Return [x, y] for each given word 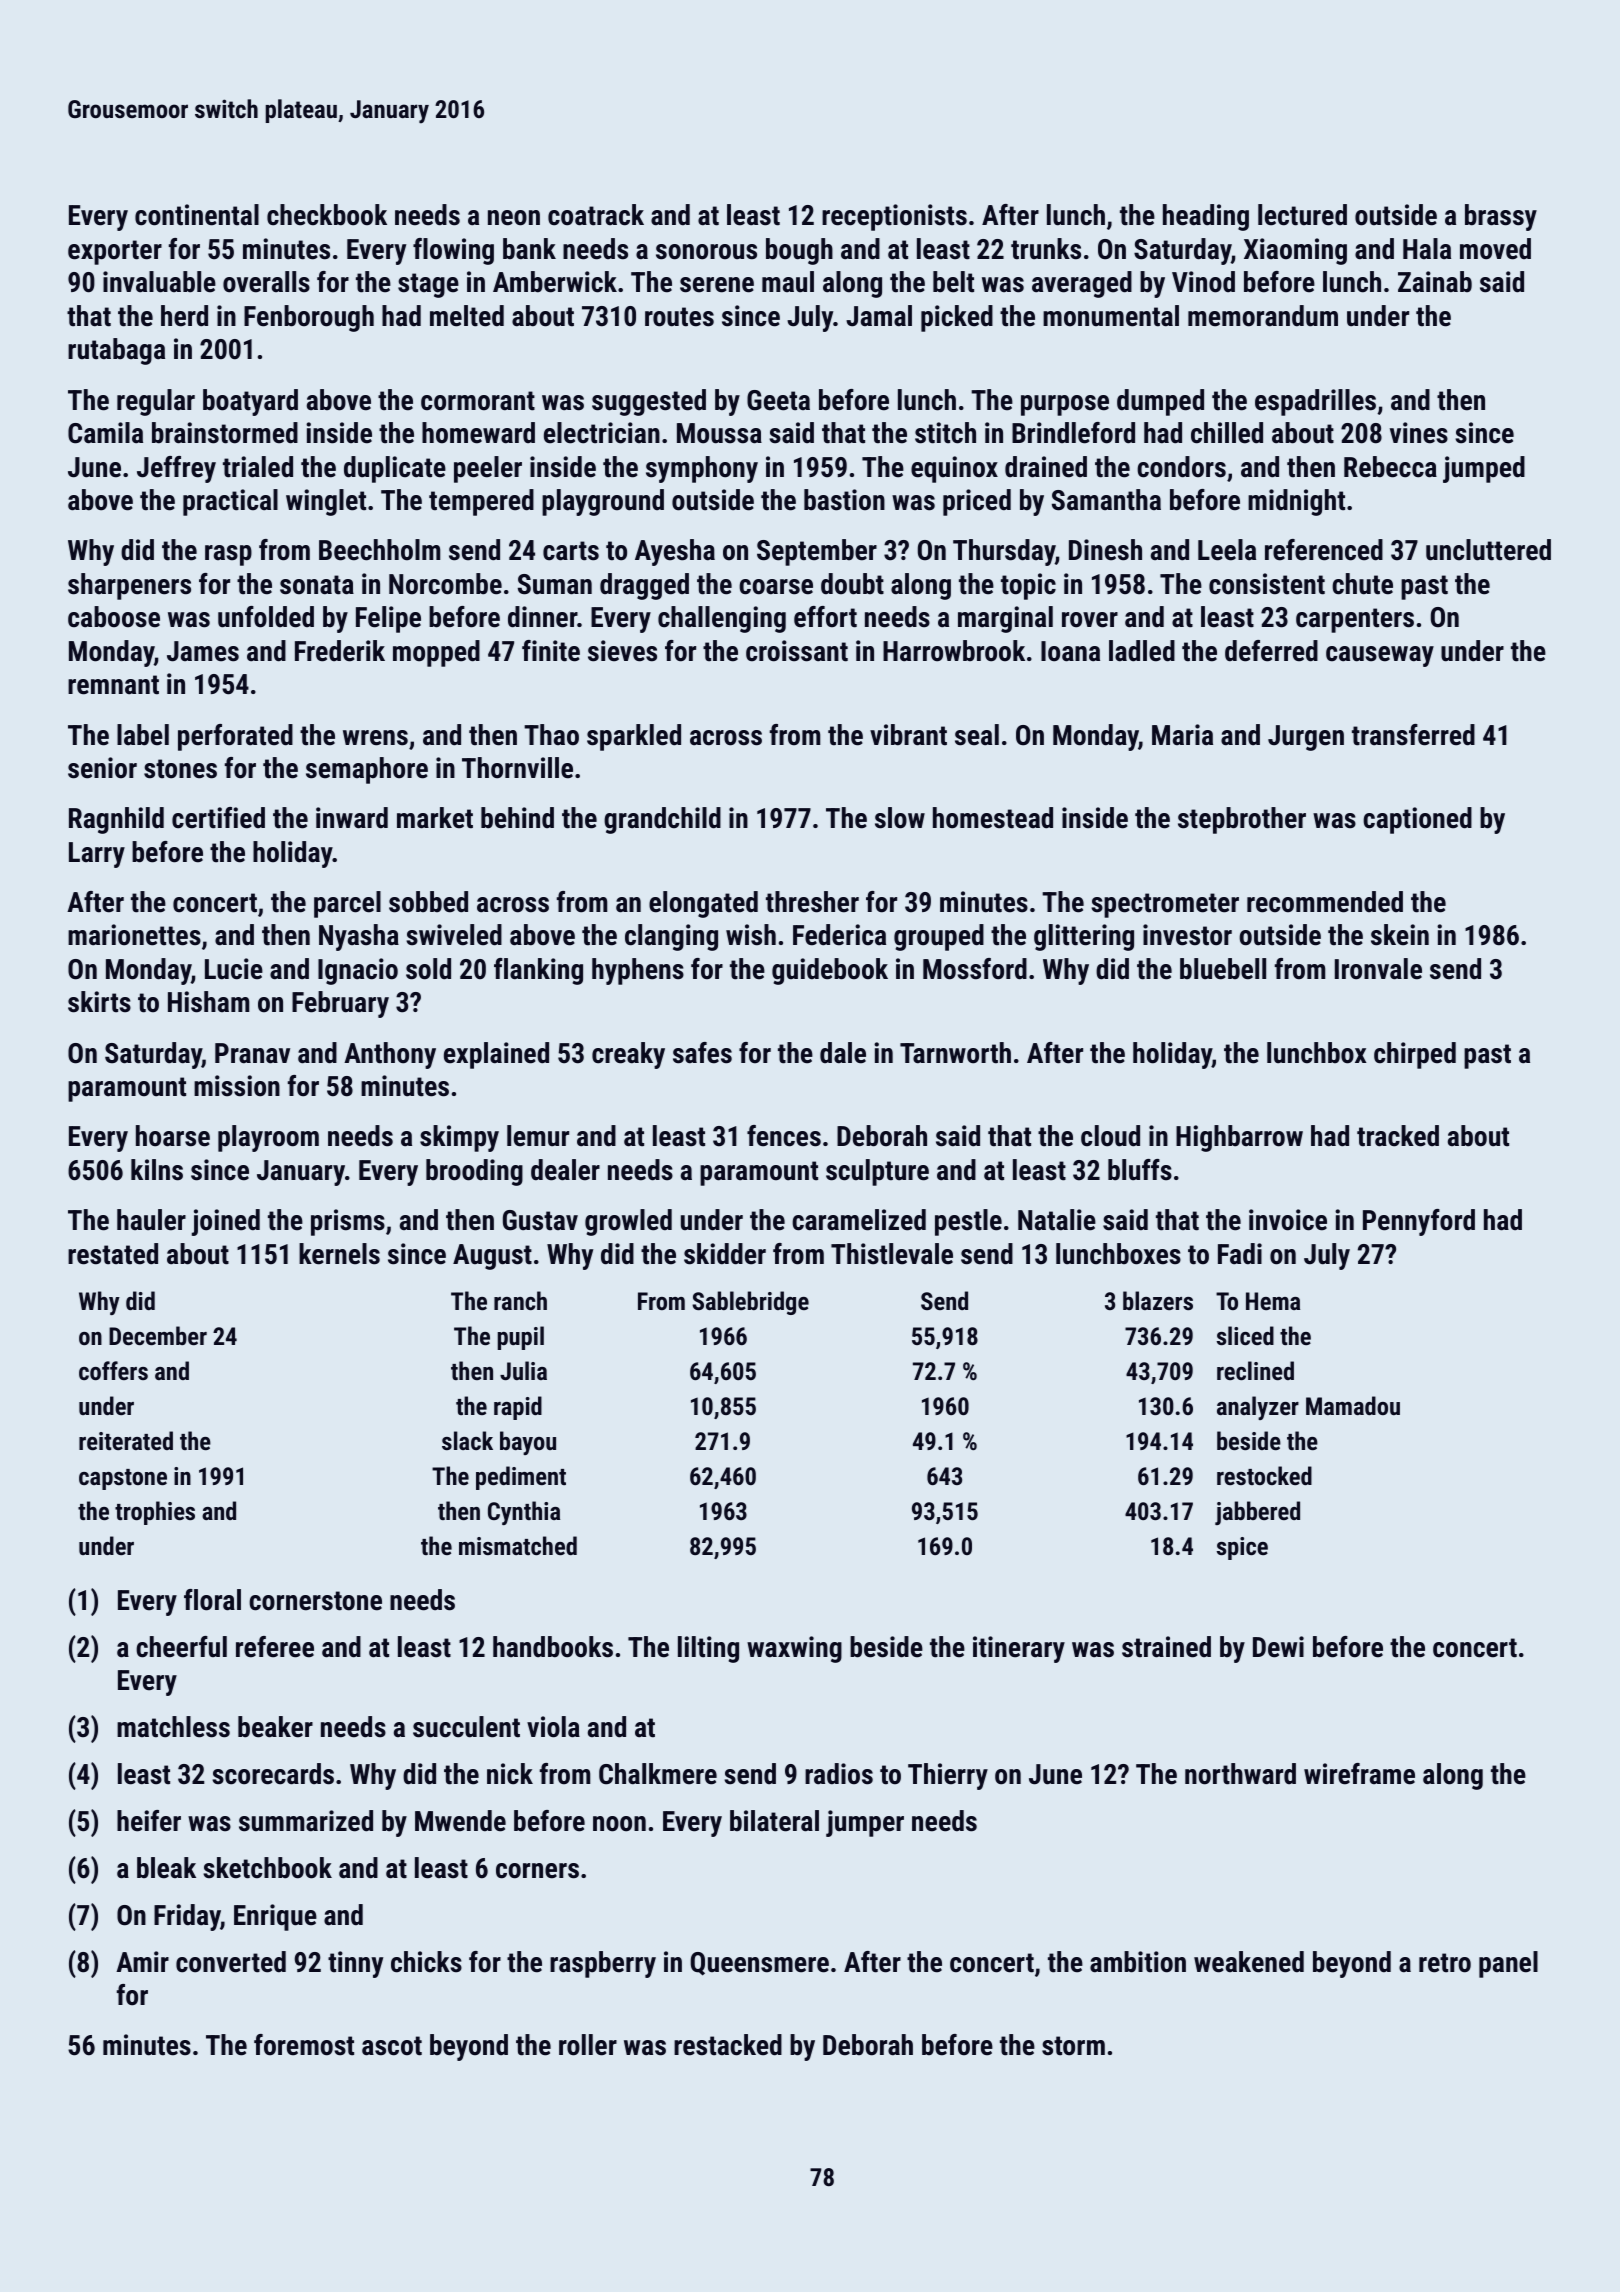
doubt [852, 584]
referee [275, 1647]
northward [1240, 1774]
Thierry [948, 1776]
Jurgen [1306, 738]
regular [156, 402]
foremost [304, 2045]
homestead [993, 818]
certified [218, 818]
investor [1187, 935]
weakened [1249, 1962]
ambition [1138, 1962]
